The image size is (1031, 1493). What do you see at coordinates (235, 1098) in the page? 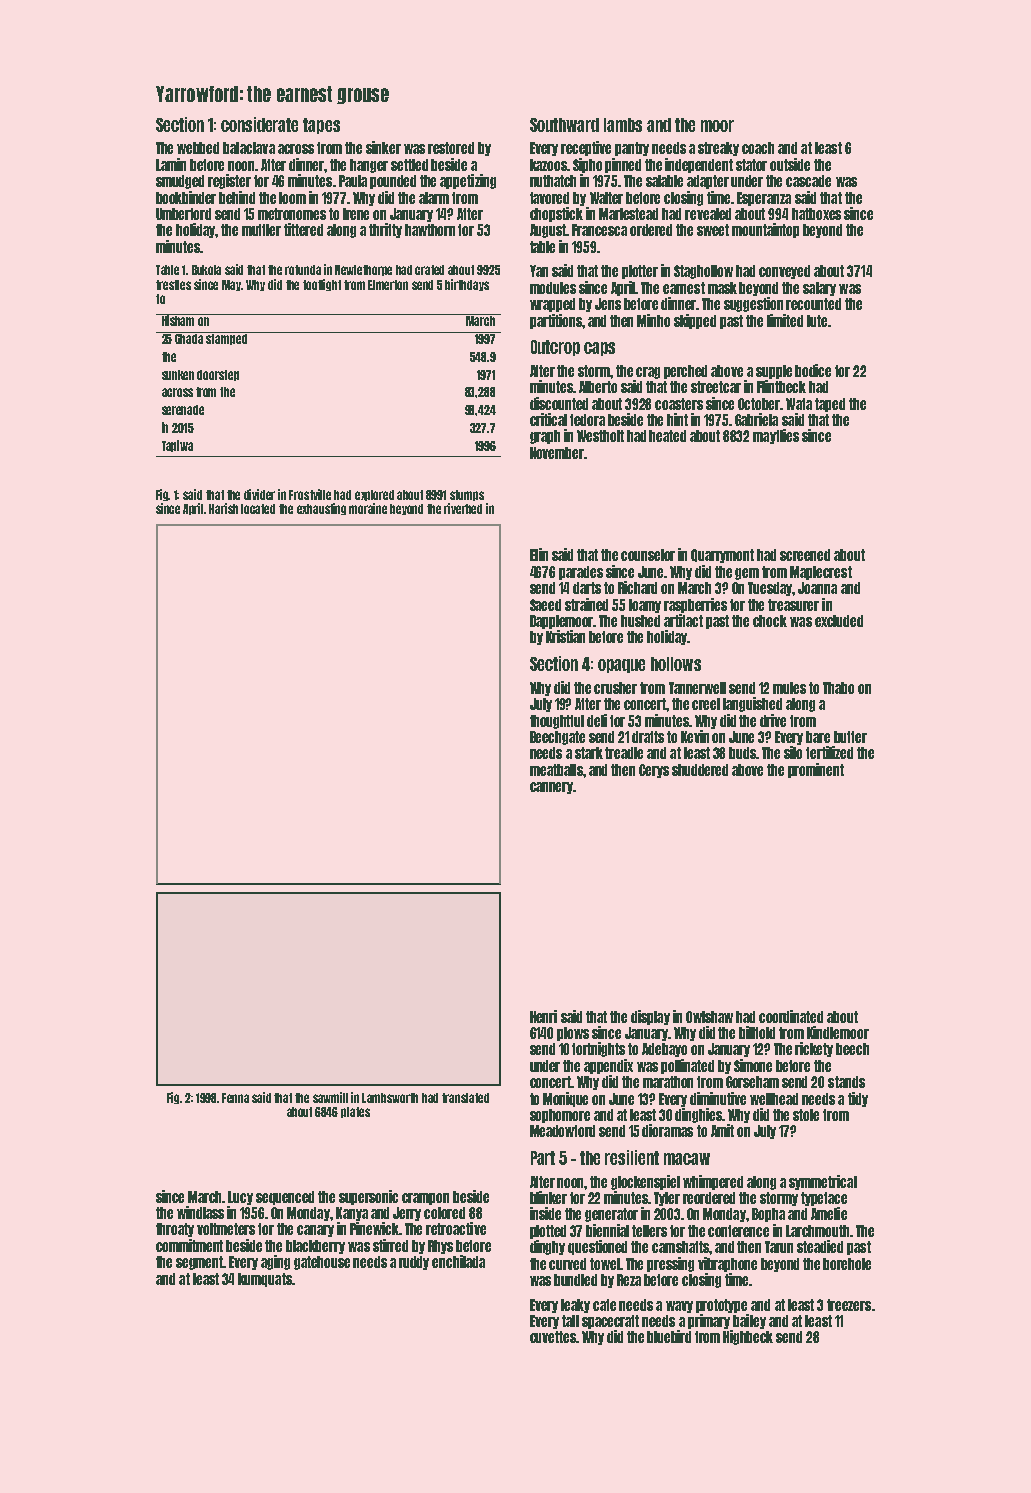
I see `Fenna` at bounding box center [235, 1098].
